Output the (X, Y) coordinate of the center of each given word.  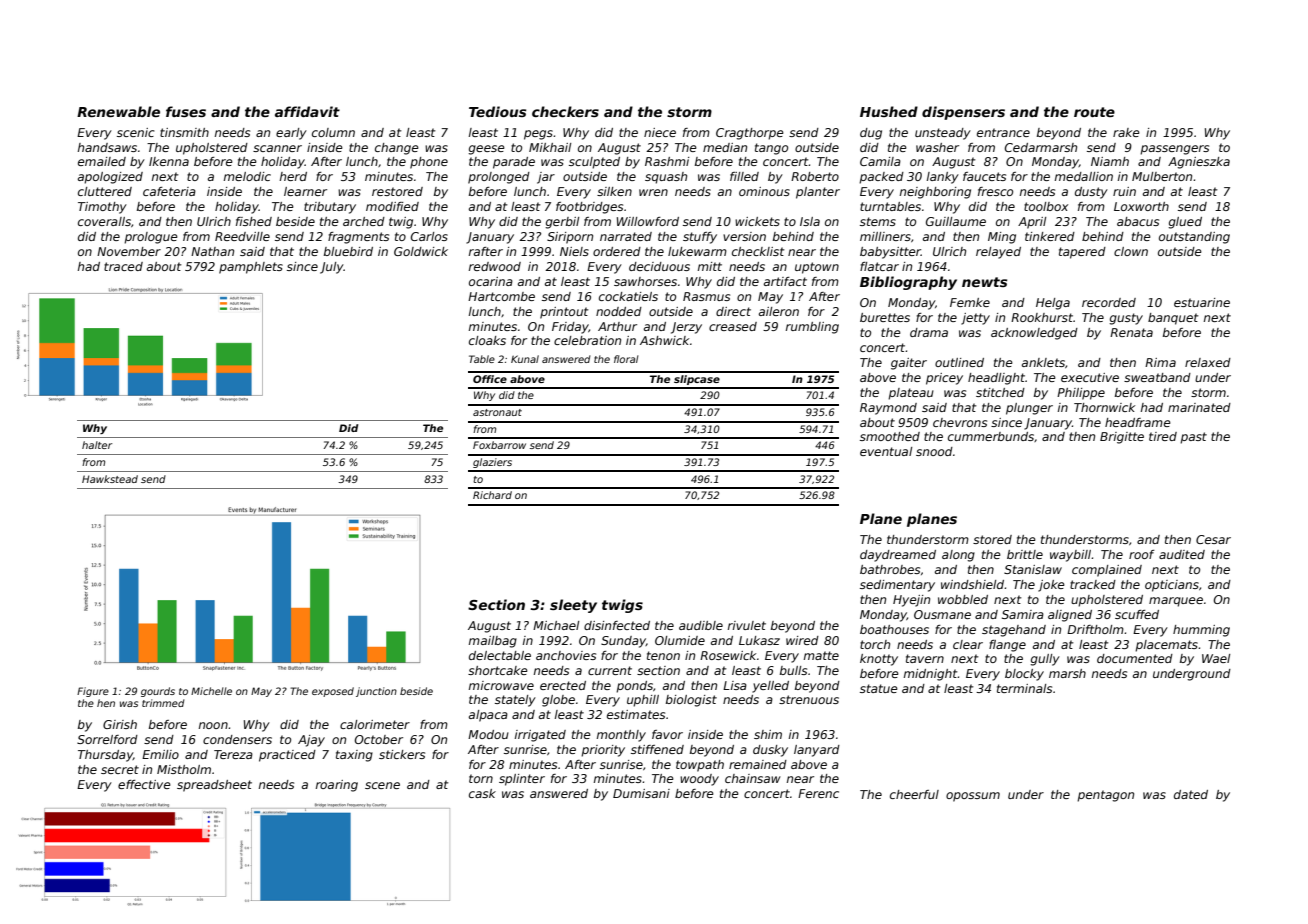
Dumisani (641, 793)
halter (97, 445)
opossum (973, 797)
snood (934, 451)
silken (614, 191)
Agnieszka (1199, 163)
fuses (186, 111)
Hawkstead (110, 479)
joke (1051, 586)
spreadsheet (214, 786)
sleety (573, 606)
